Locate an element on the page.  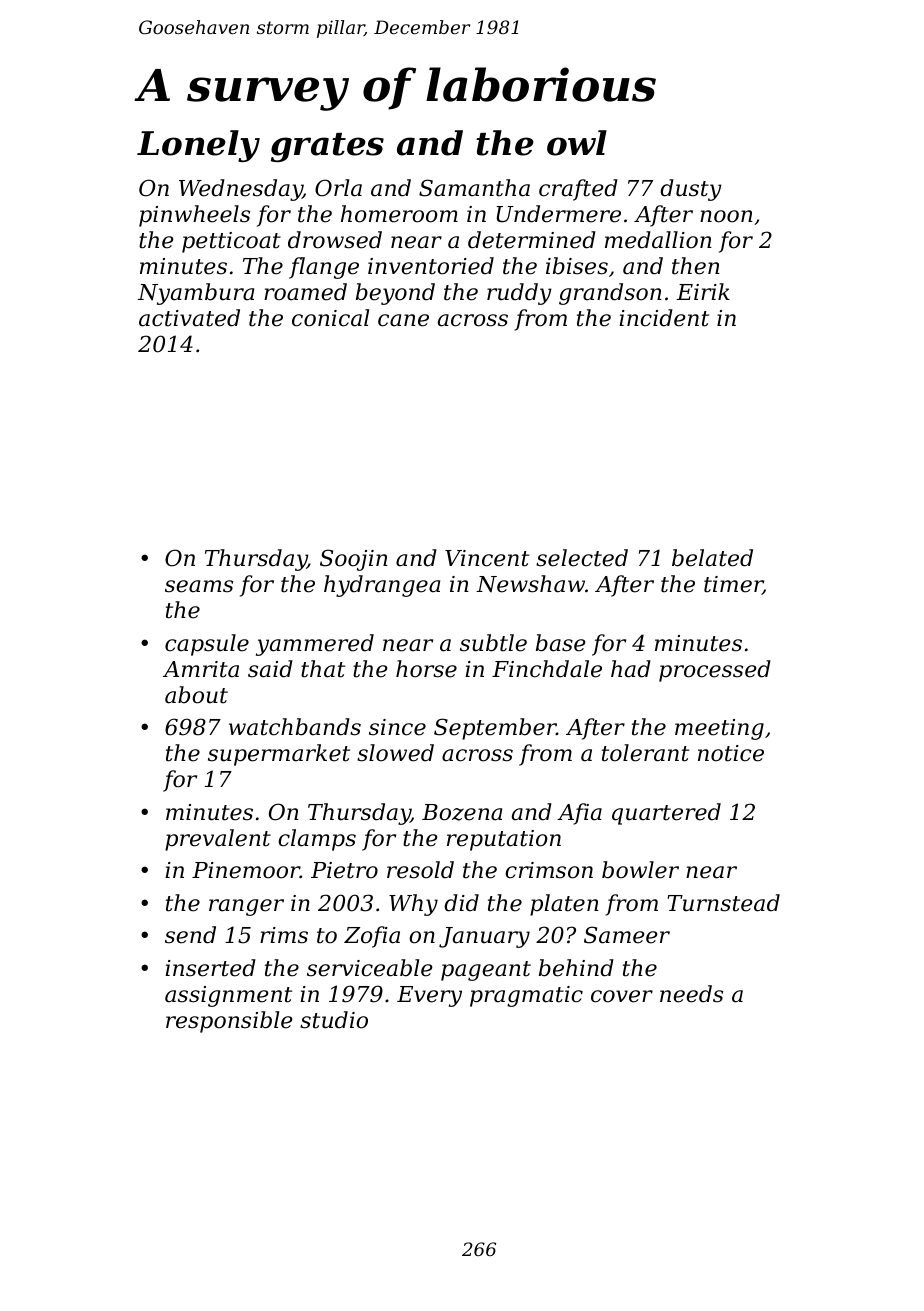
needs is located at coordinates (691, 994).
